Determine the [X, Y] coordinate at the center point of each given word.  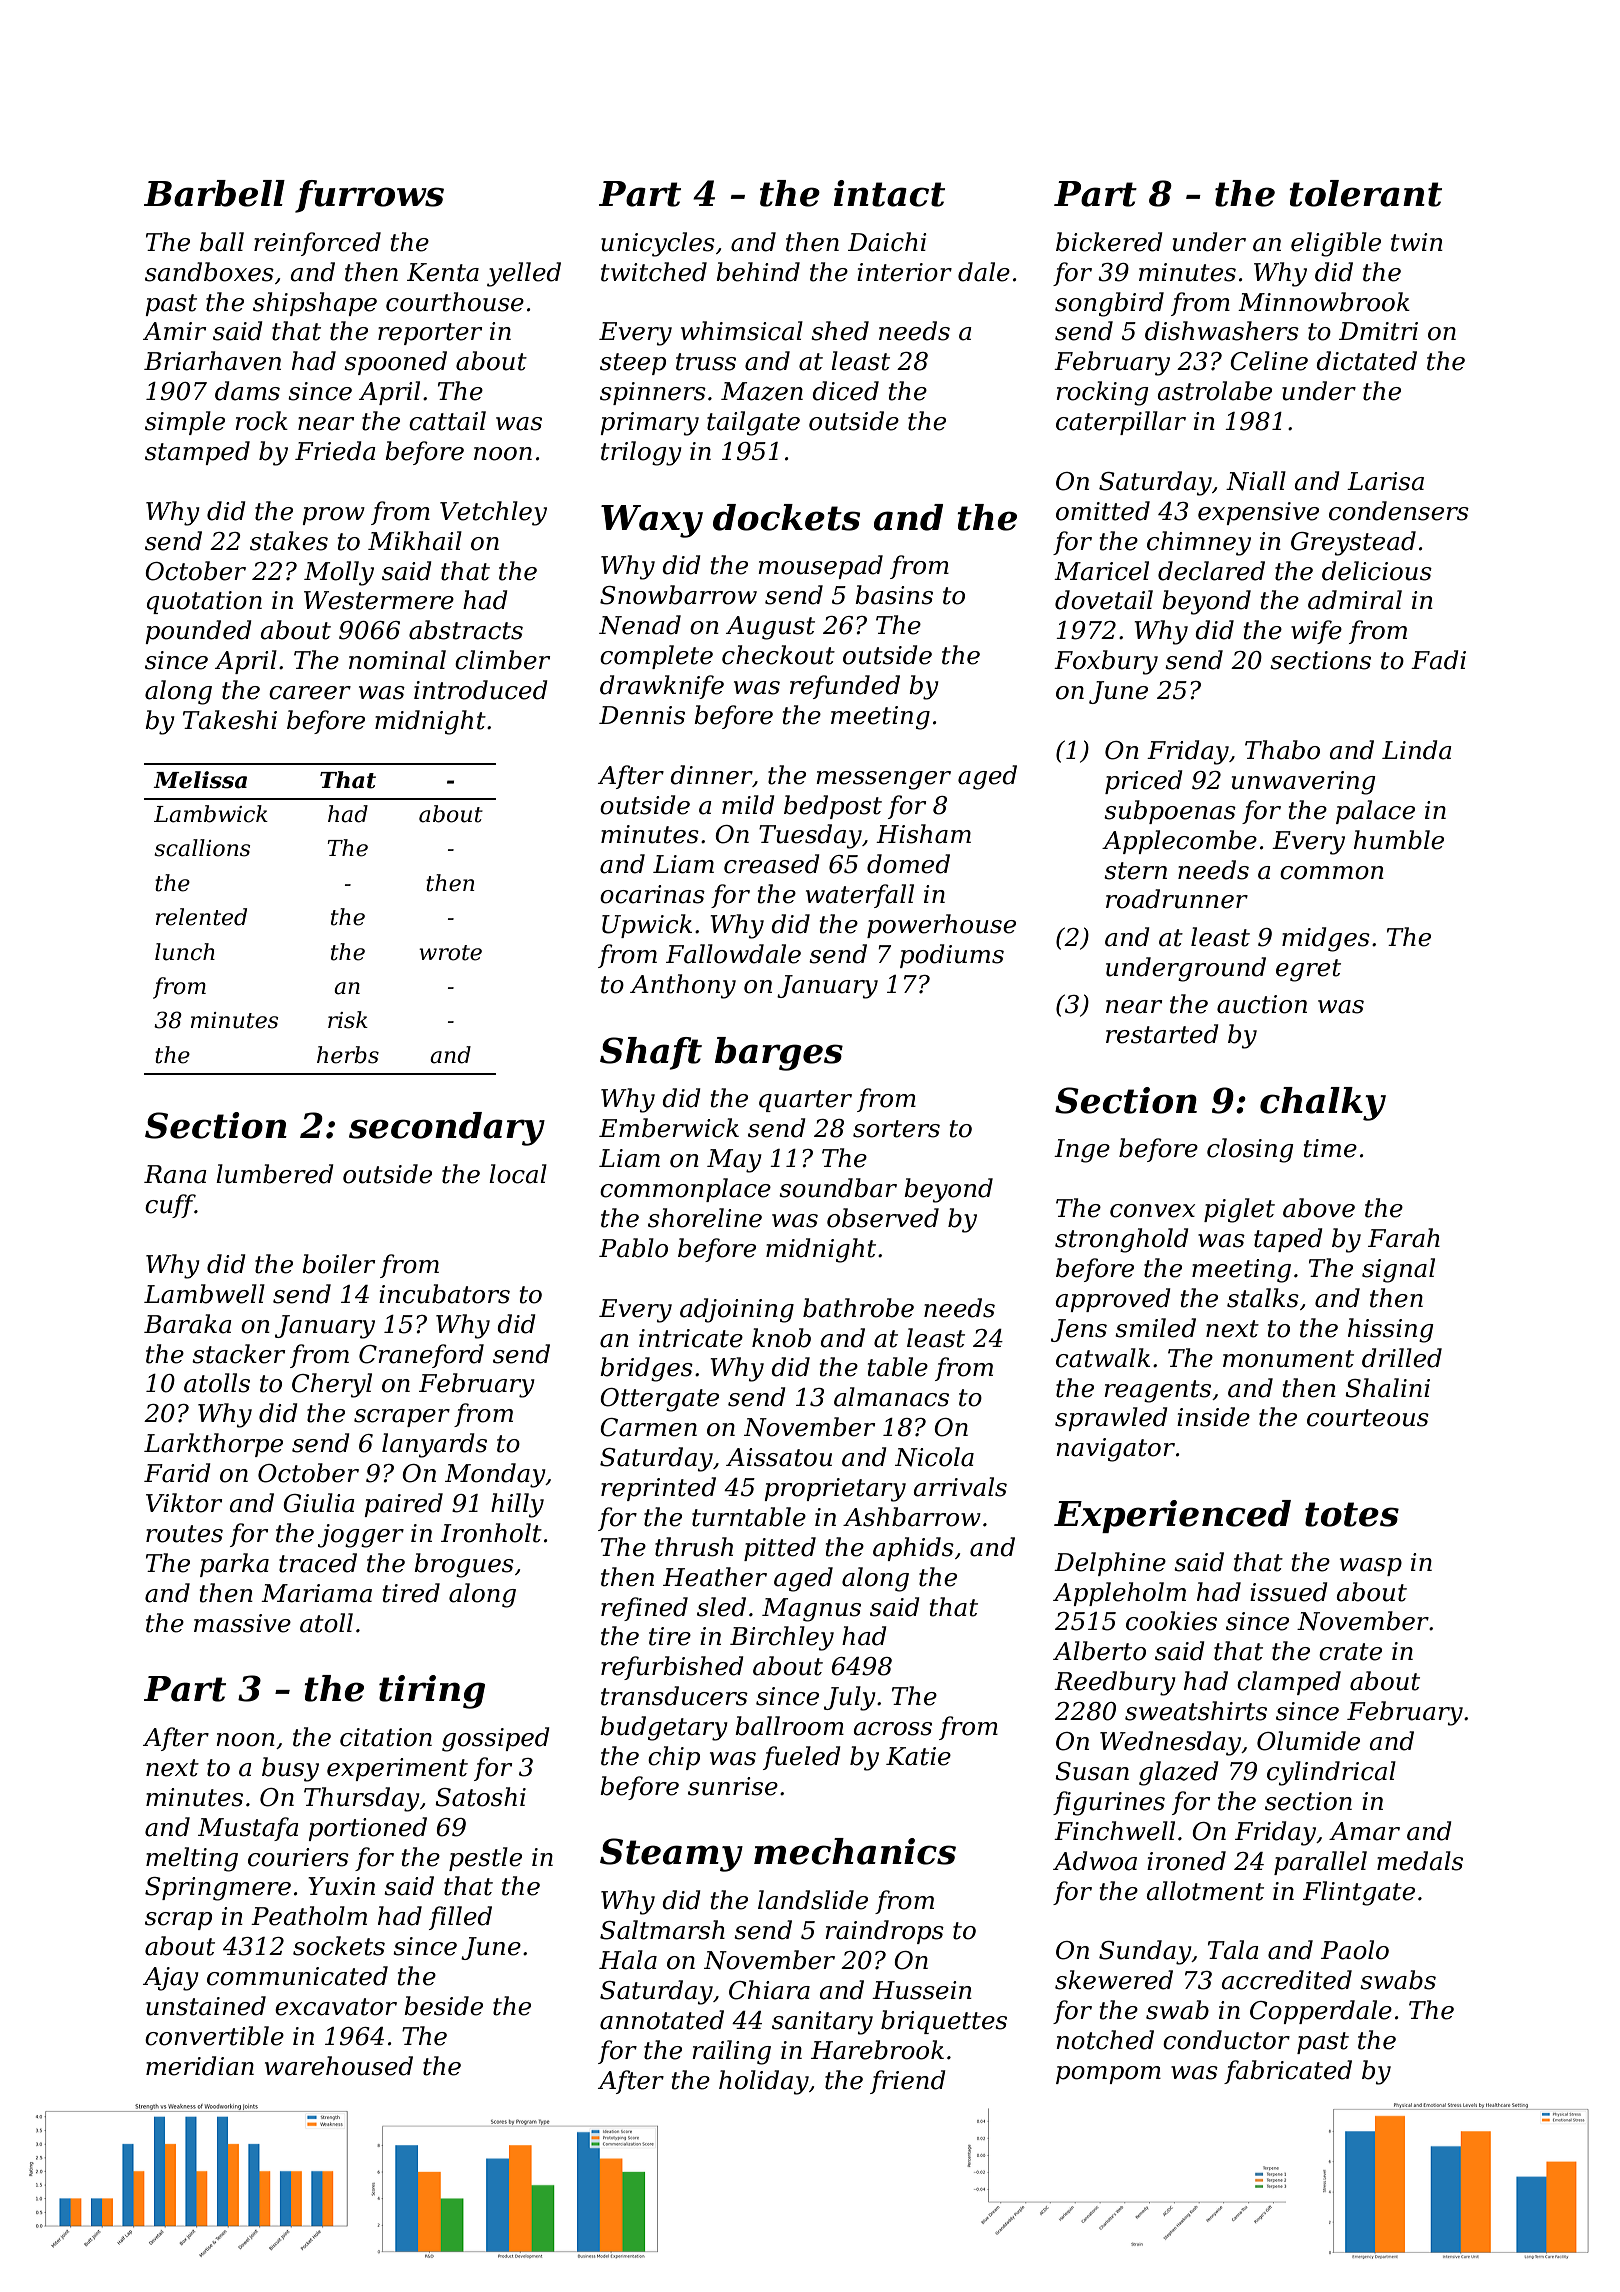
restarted [1162, 1034]
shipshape [315, 304]
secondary [447, 1129]
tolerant [1365, 193]
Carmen [648, 1427]
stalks [1263, 1298]
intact [889, 193]
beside [443, 2006]
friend [908, 2082]
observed [883, 1218]
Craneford [421, 1356]
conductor [1226, 2040]
